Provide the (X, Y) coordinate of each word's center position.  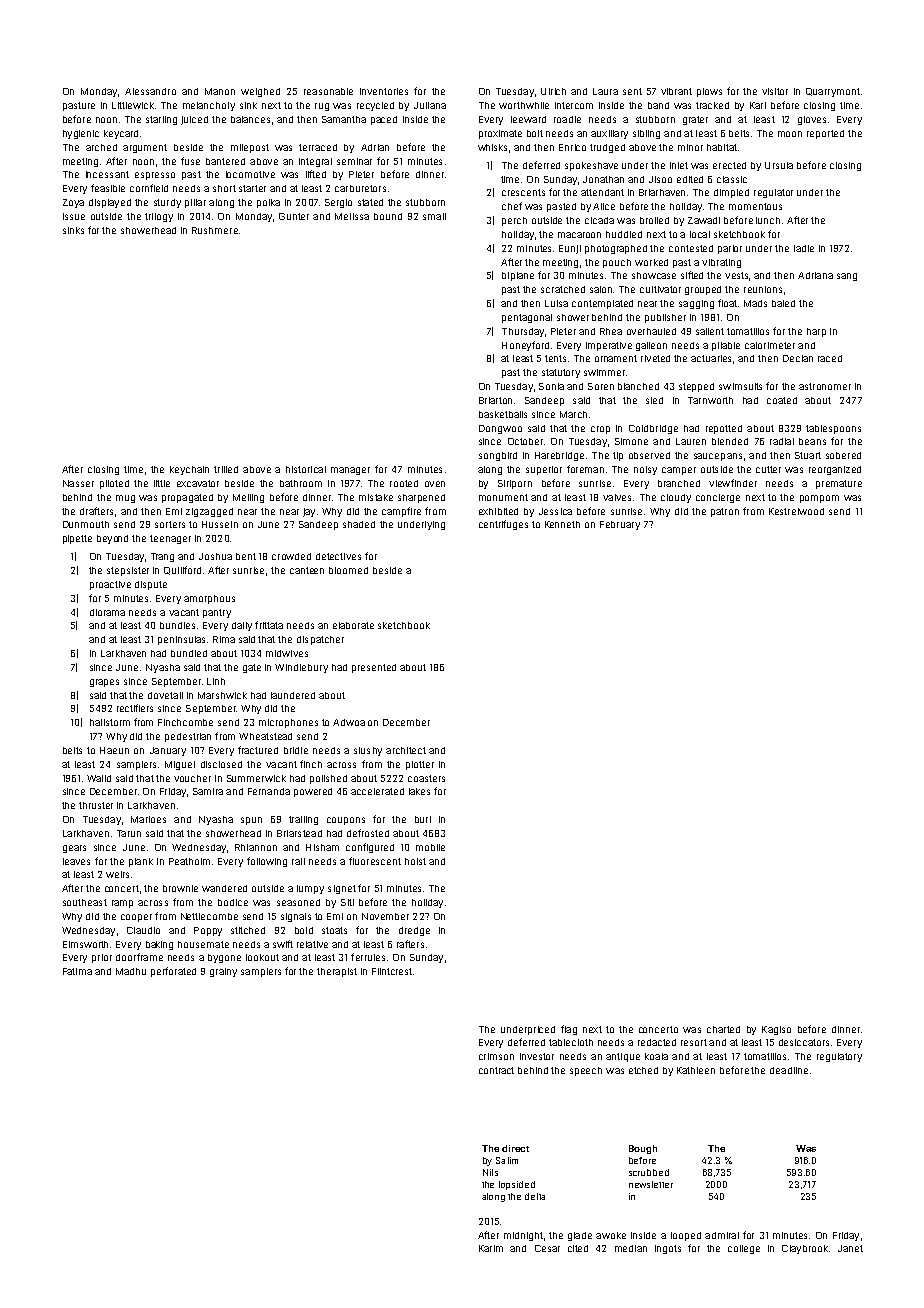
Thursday (523, 332)
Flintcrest (392, 971)
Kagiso (776, 1030)
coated (782, 400)
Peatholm (189, 861)
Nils (490, 1172)
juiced (194, 120)
